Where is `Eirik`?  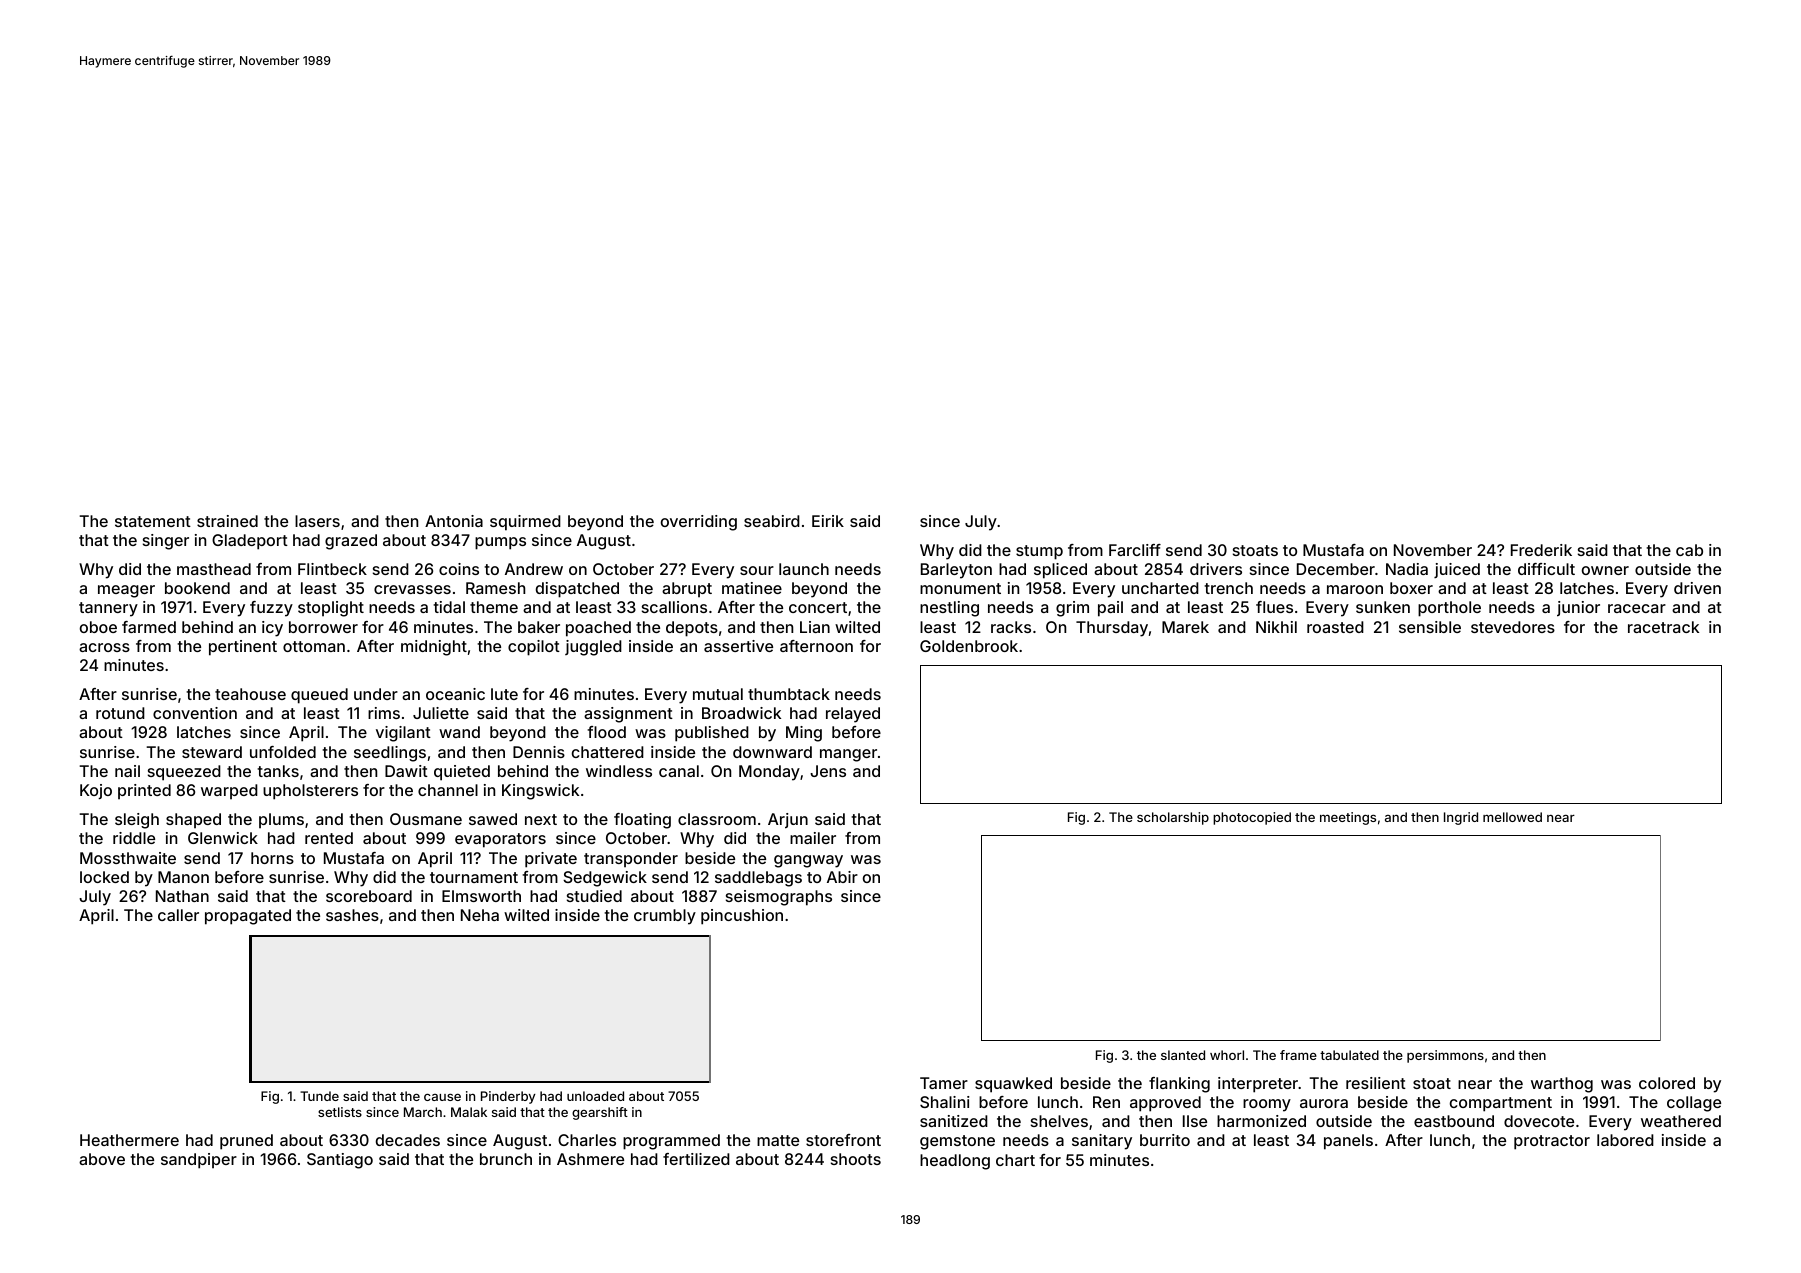 Eirik is located at coordinates (828, 521).
